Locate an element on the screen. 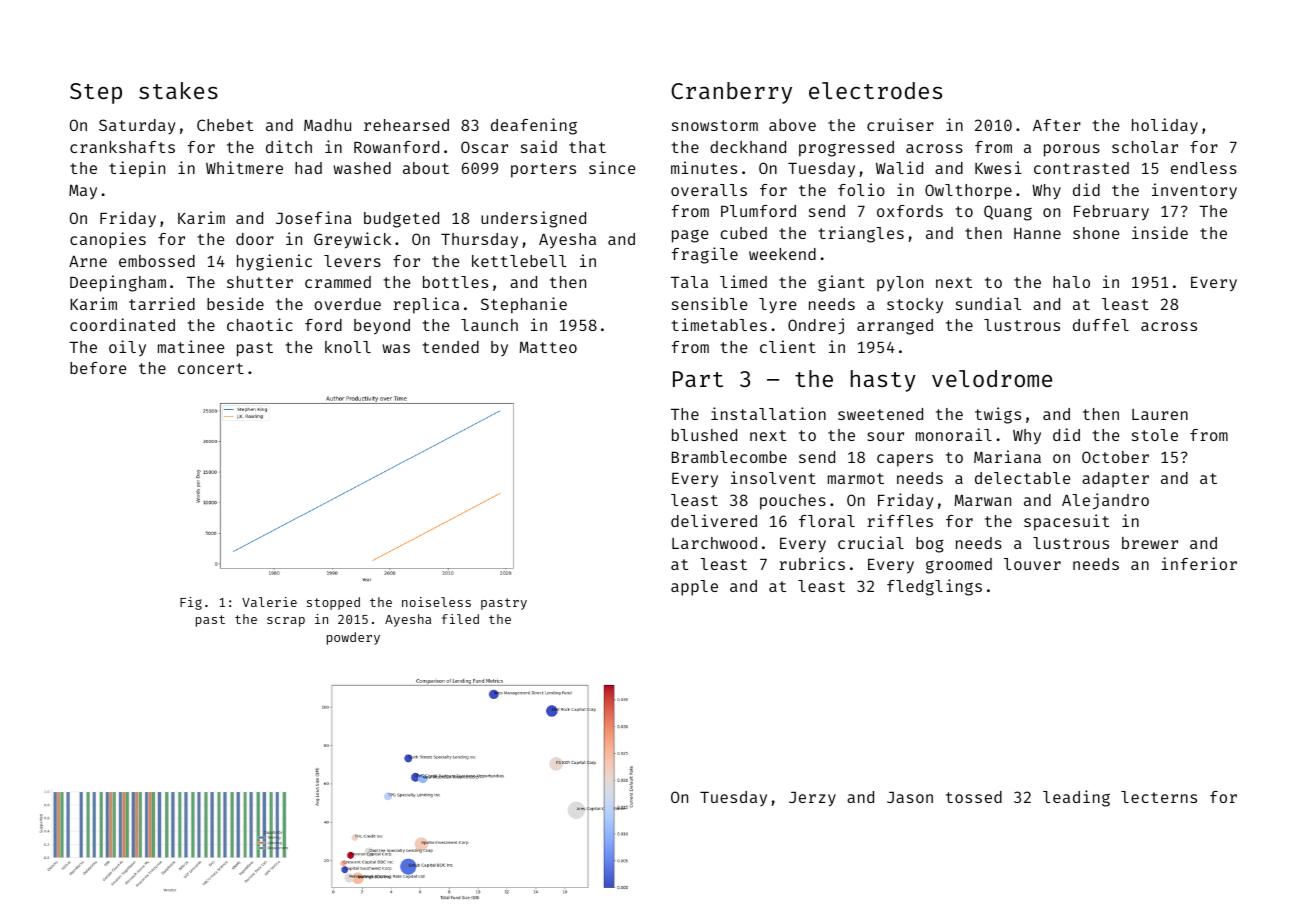 This screenshot has height=924, width=1308. Matteo is located at coordinates (548, 347).
